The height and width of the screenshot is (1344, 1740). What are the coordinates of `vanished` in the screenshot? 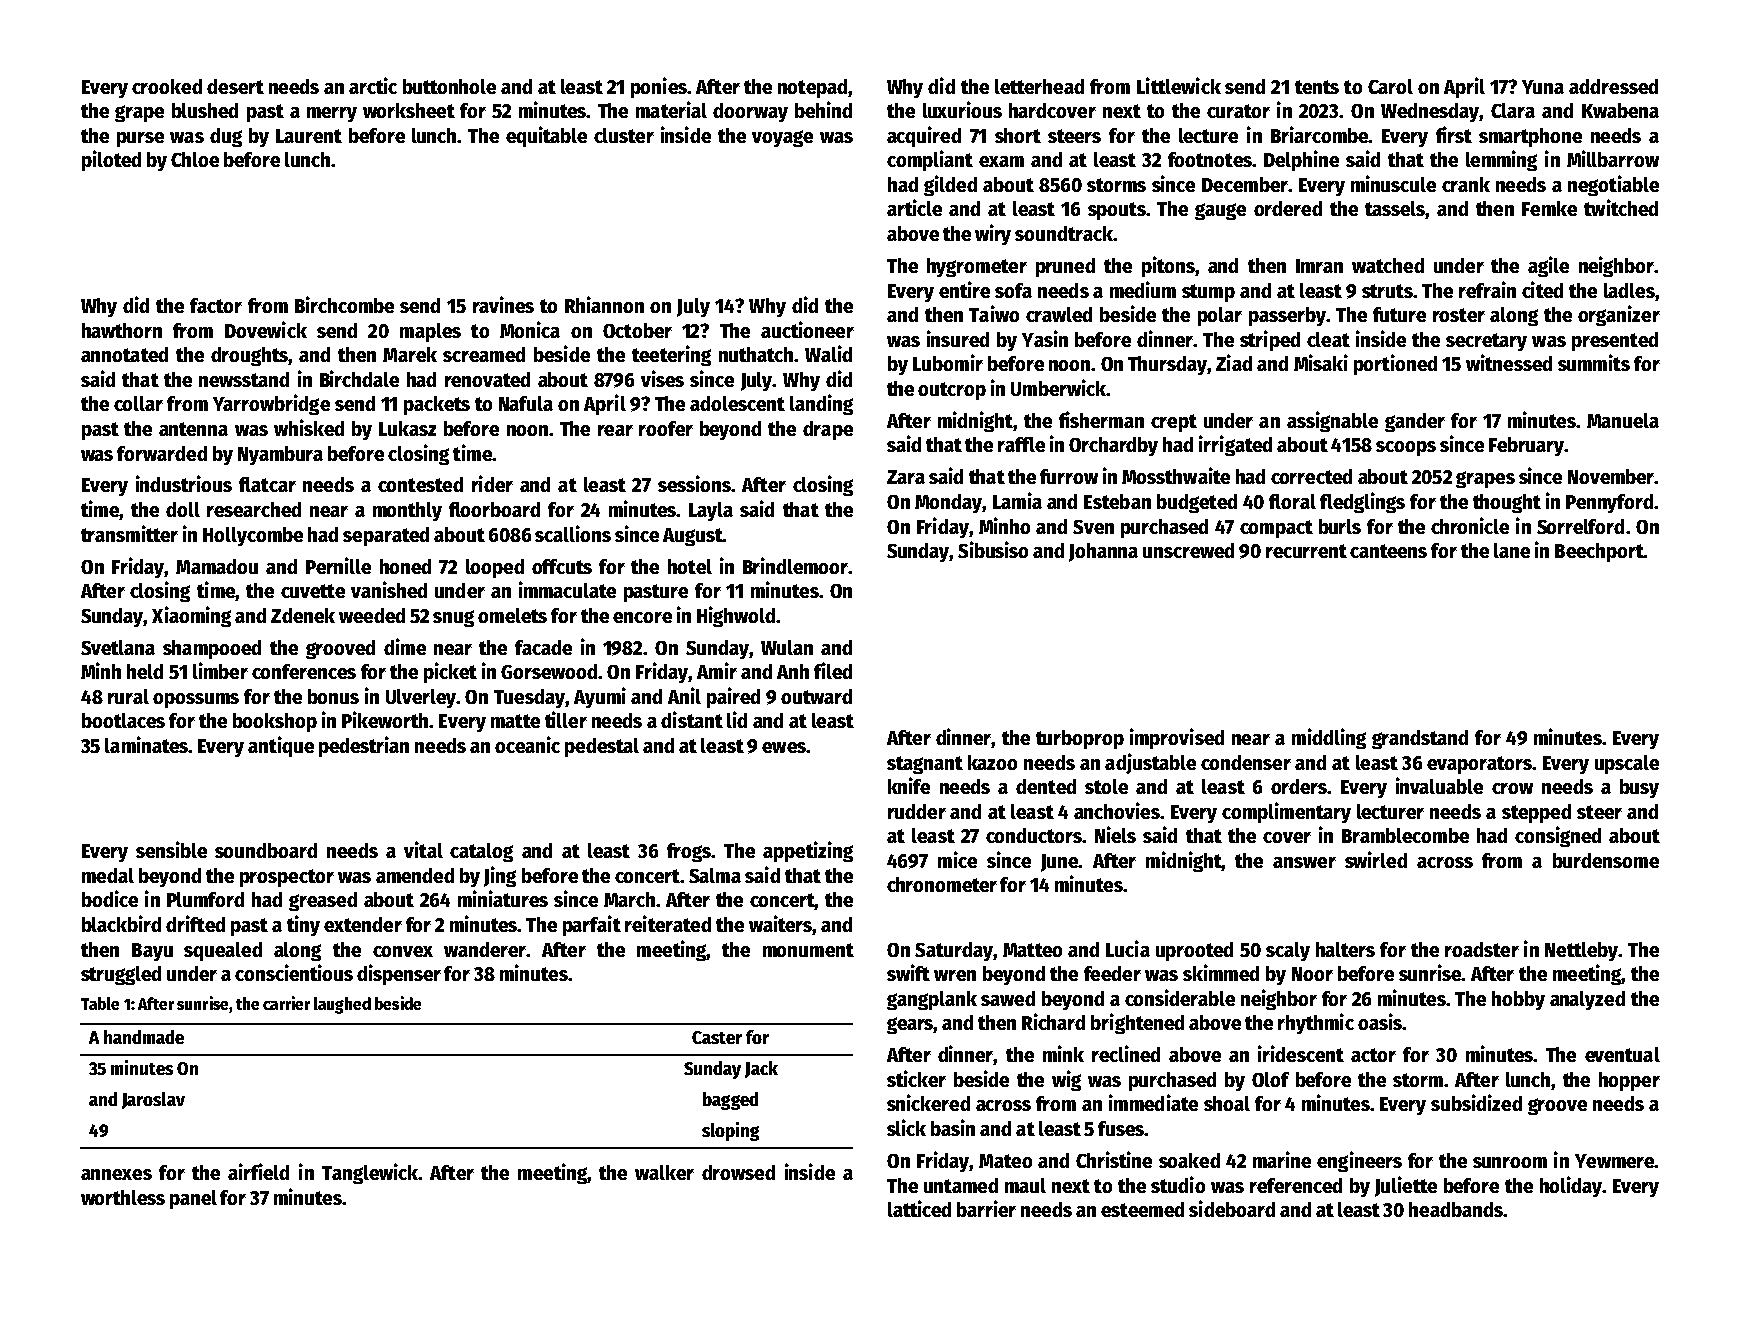 It's located at (389, 589).
